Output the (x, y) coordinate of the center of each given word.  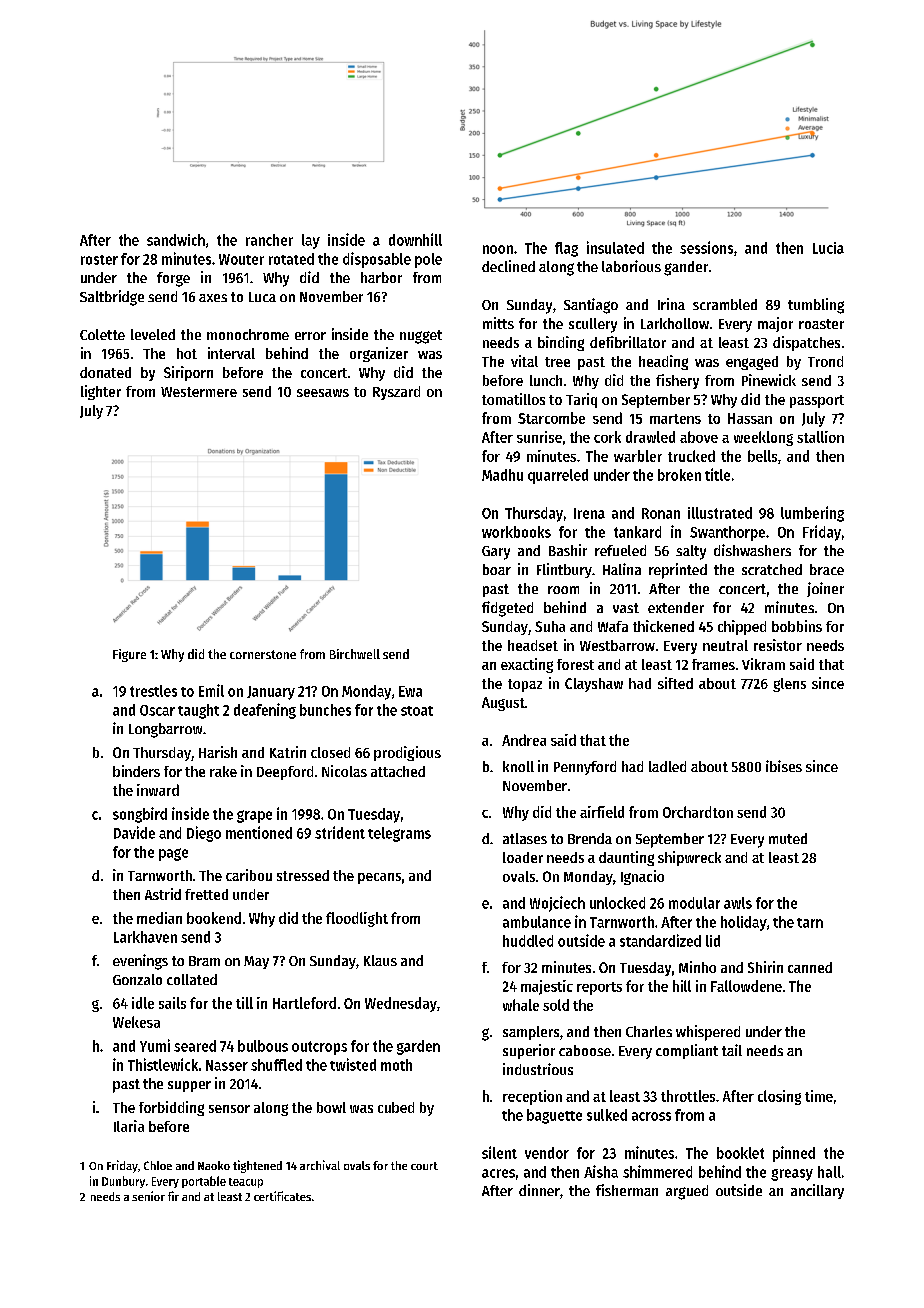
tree (557, 362)
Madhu (502, 475)
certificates (282, 1196)
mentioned (259, 832)
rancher (269, 240)
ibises (784, 766)
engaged (752, 363)
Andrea (524, 740)
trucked (691, 456)
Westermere (199, 392)
